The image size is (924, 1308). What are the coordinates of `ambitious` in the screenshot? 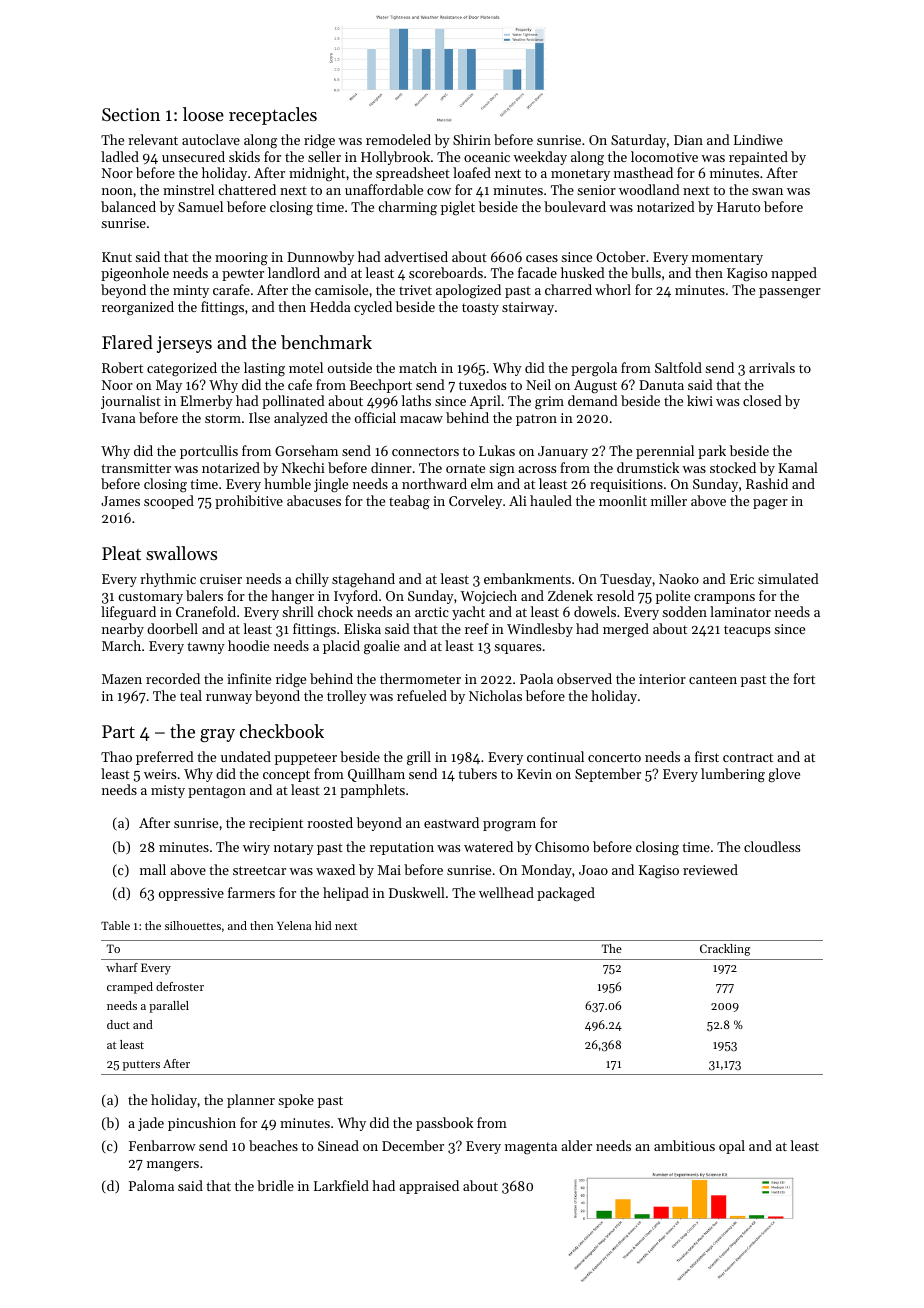 It's located at (684, 1145).
